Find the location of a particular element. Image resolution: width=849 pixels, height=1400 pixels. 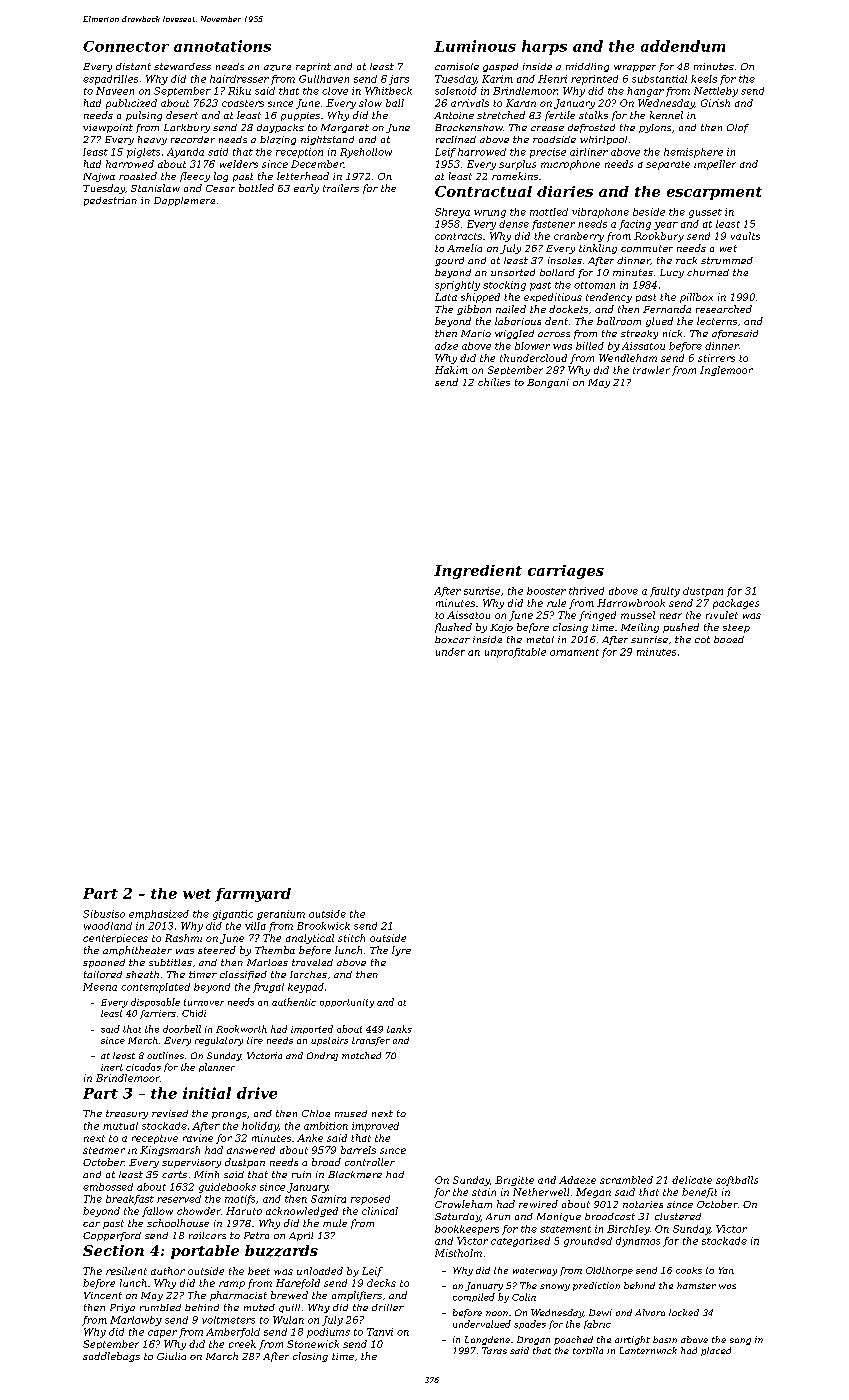

Brookwick is located at coordinates (323, 926).
